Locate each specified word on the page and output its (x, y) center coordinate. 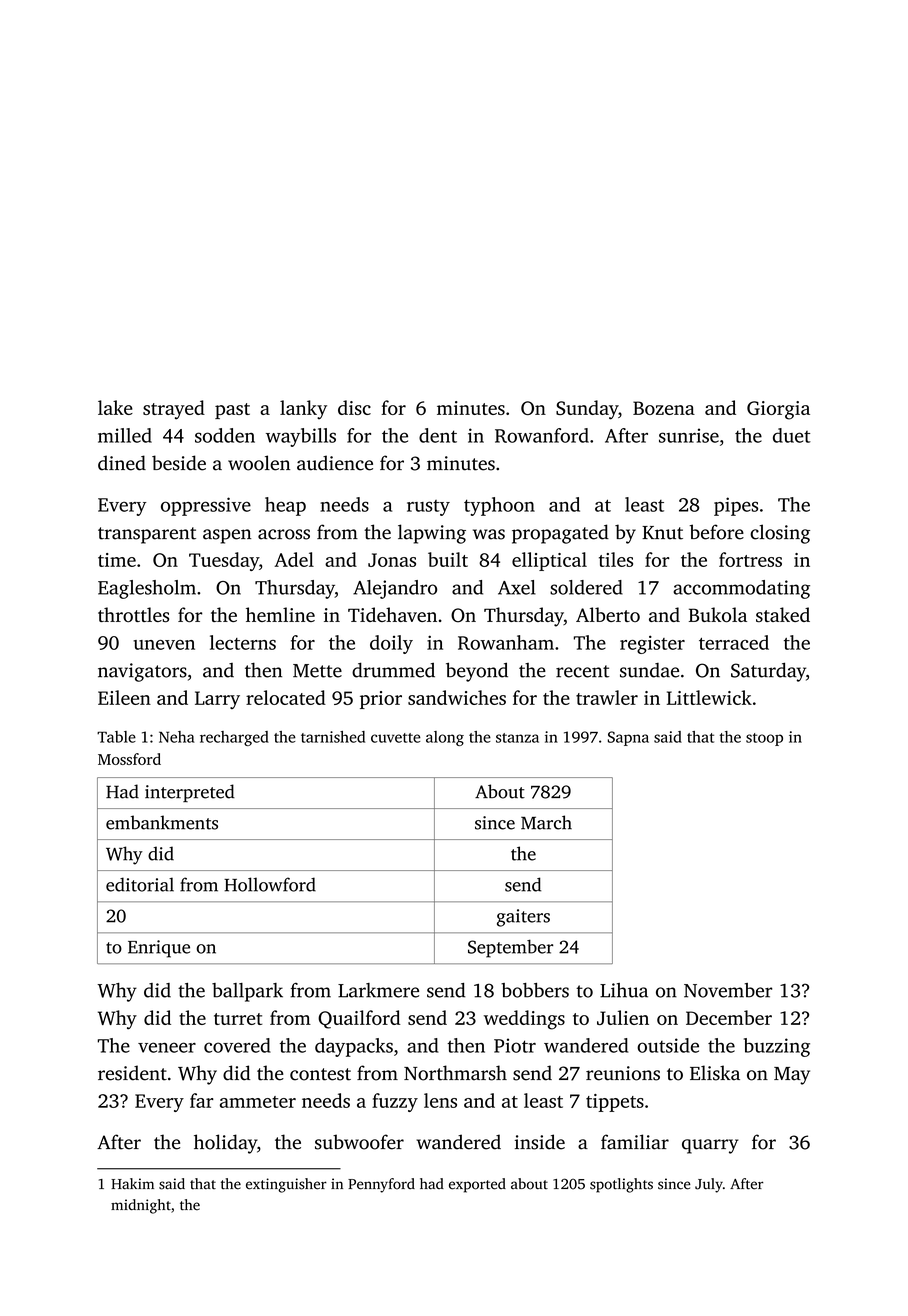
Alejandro (395, 589)
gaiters (523, 918)
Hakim (132, 1183)
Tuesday (224, 561)
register (652, 644)
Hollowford (270, 884)
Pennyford (381, 1185)
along (445, 738)
